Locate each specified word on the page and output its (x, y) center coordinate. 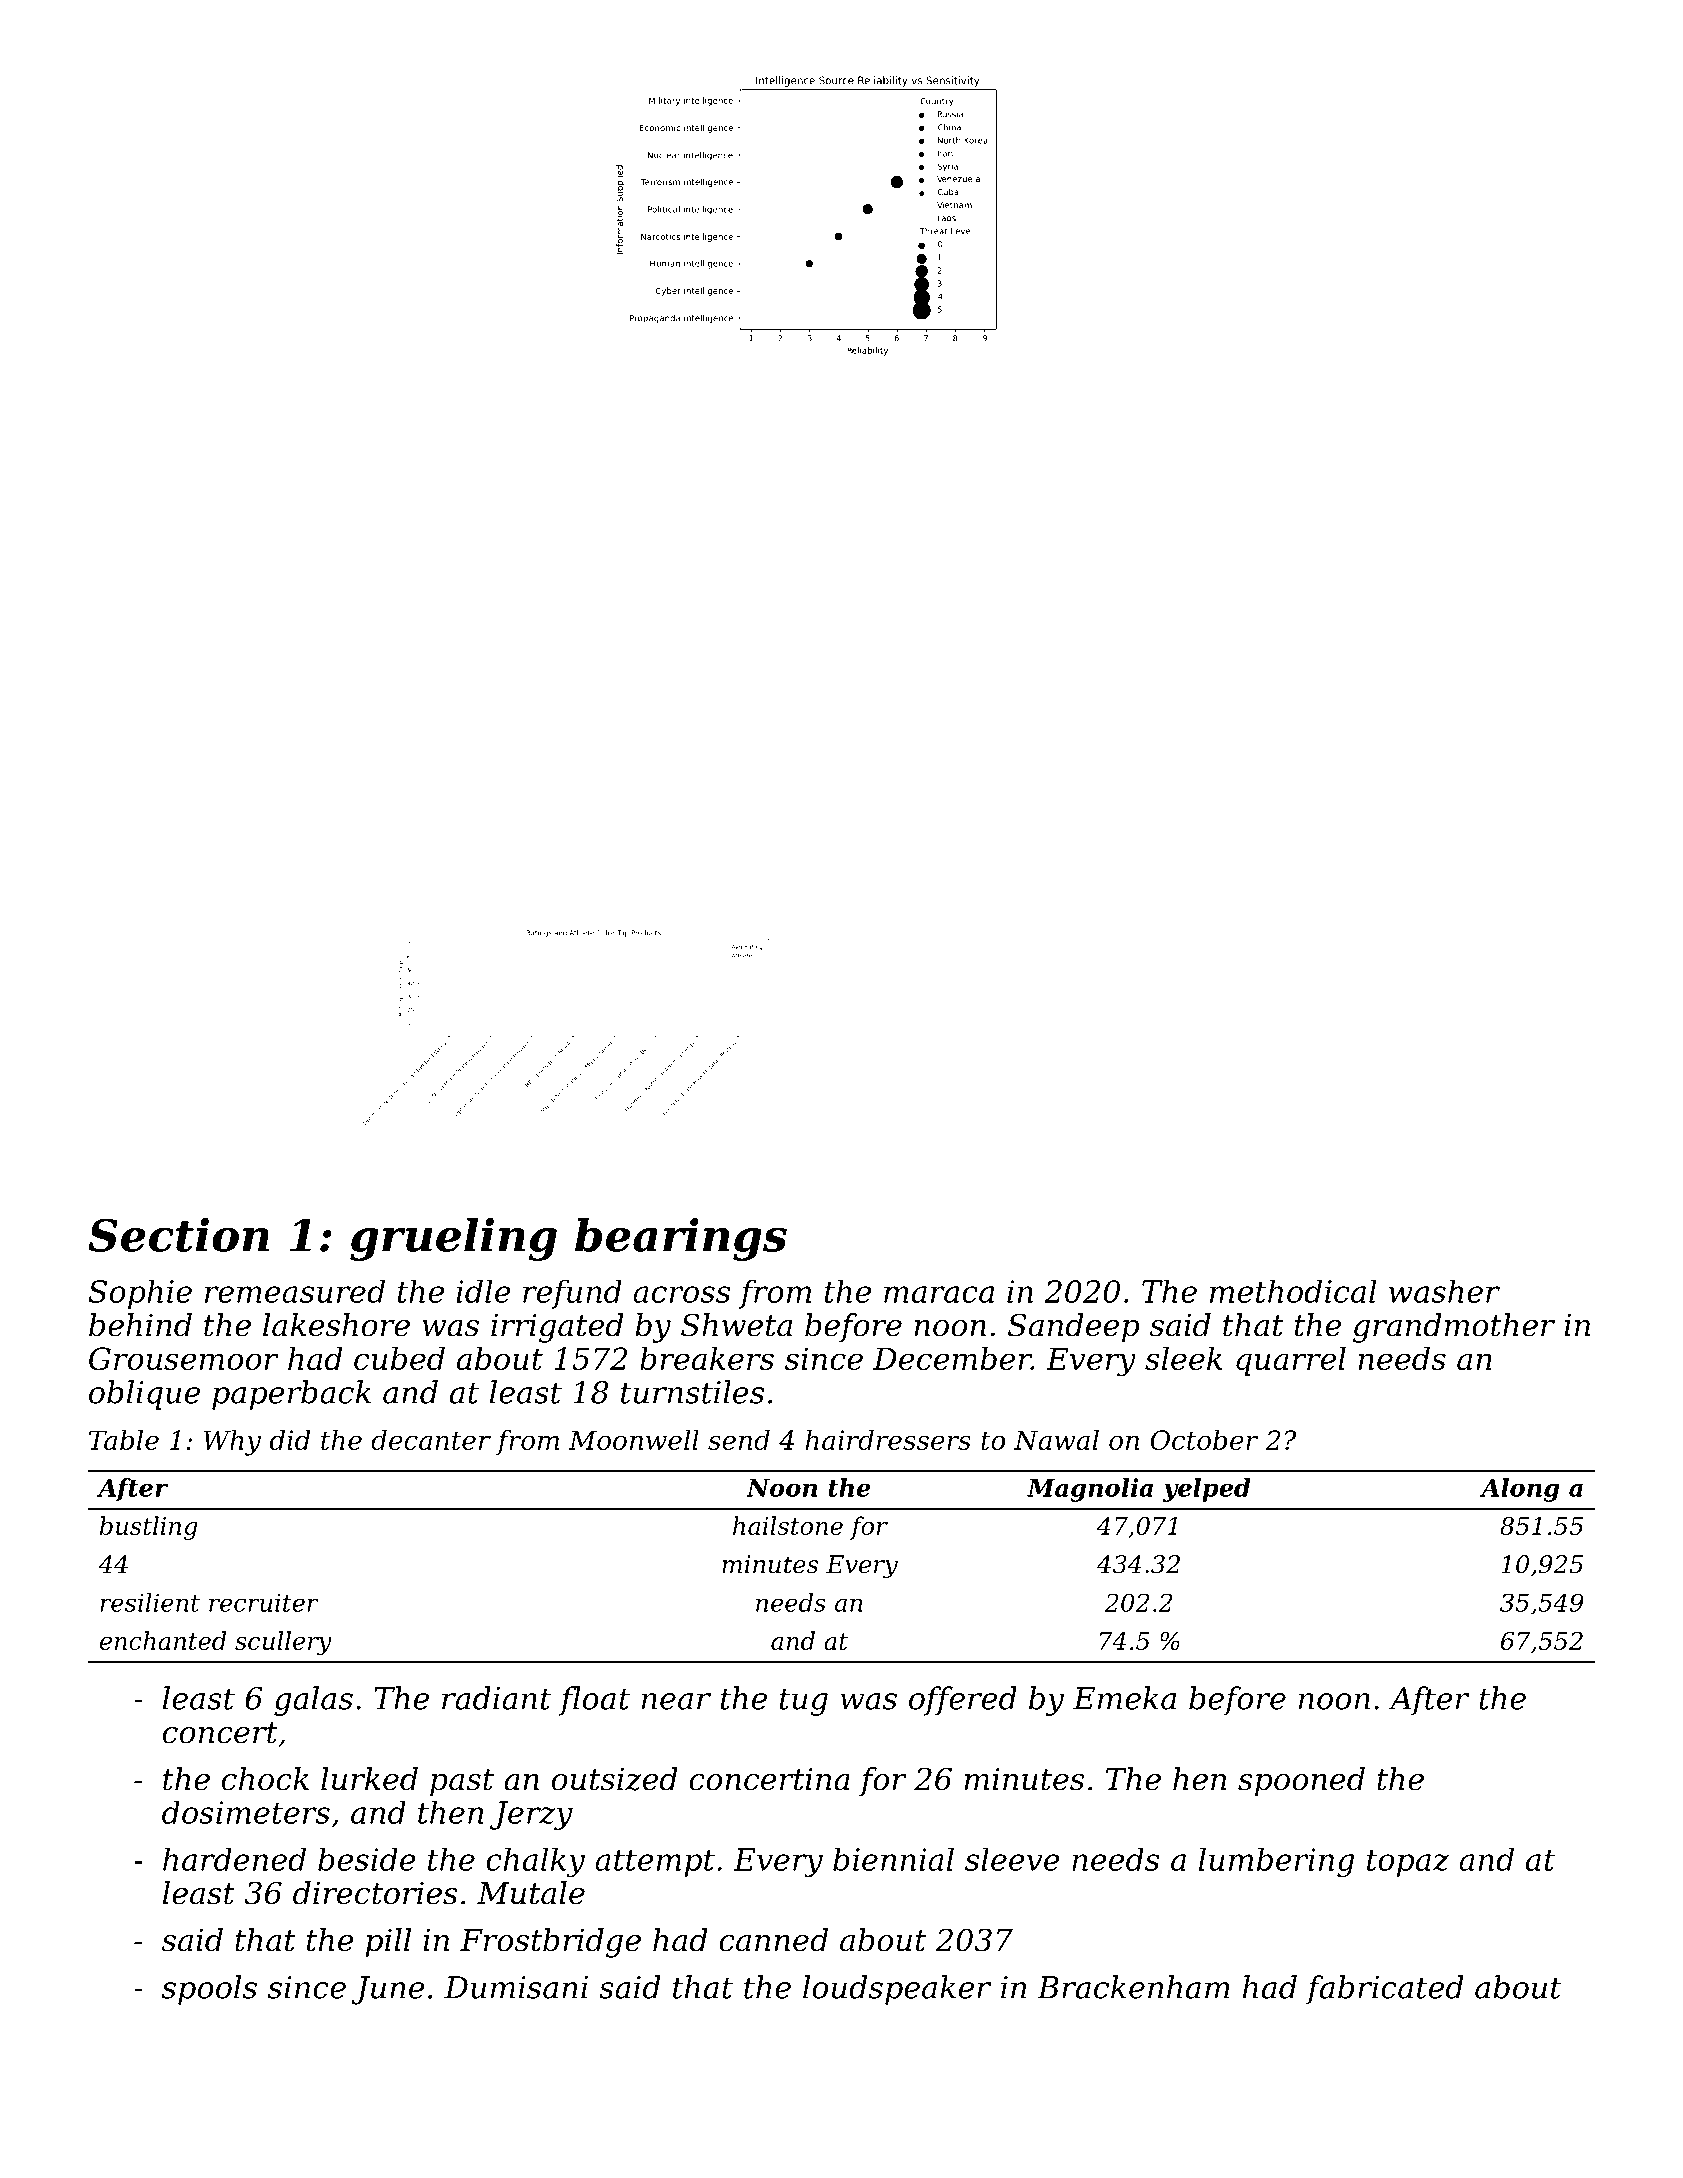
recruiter (264, 1602)
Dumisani (516, 1987)
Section (178, 1235)
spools (209, 1990)
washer (1444, 1291)
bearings (681, 1239)
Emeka (1124, 1698)
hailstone (788, 1525)
